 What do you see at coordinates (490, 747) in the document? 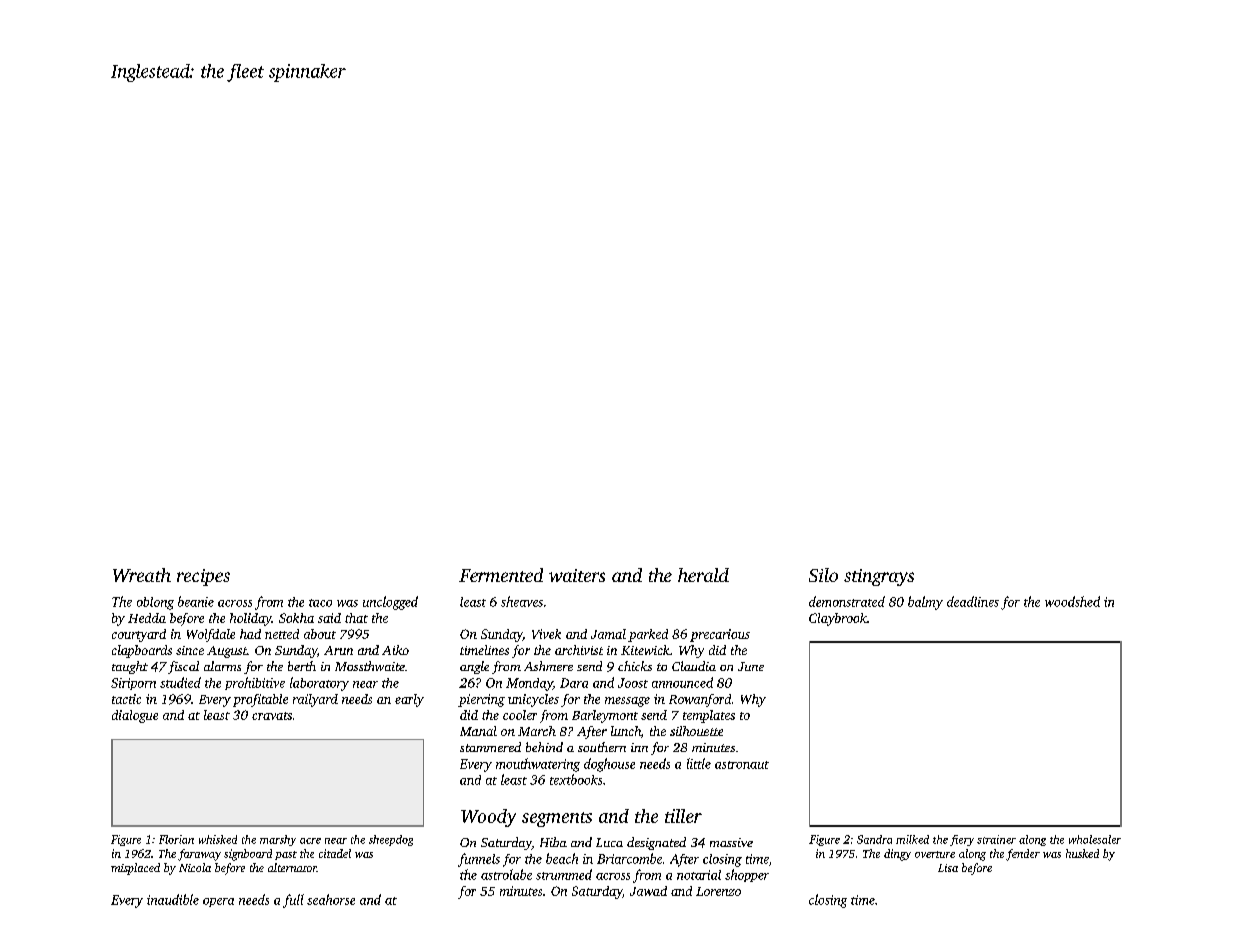
I see `stammered` at bounding box center [490, 747].
